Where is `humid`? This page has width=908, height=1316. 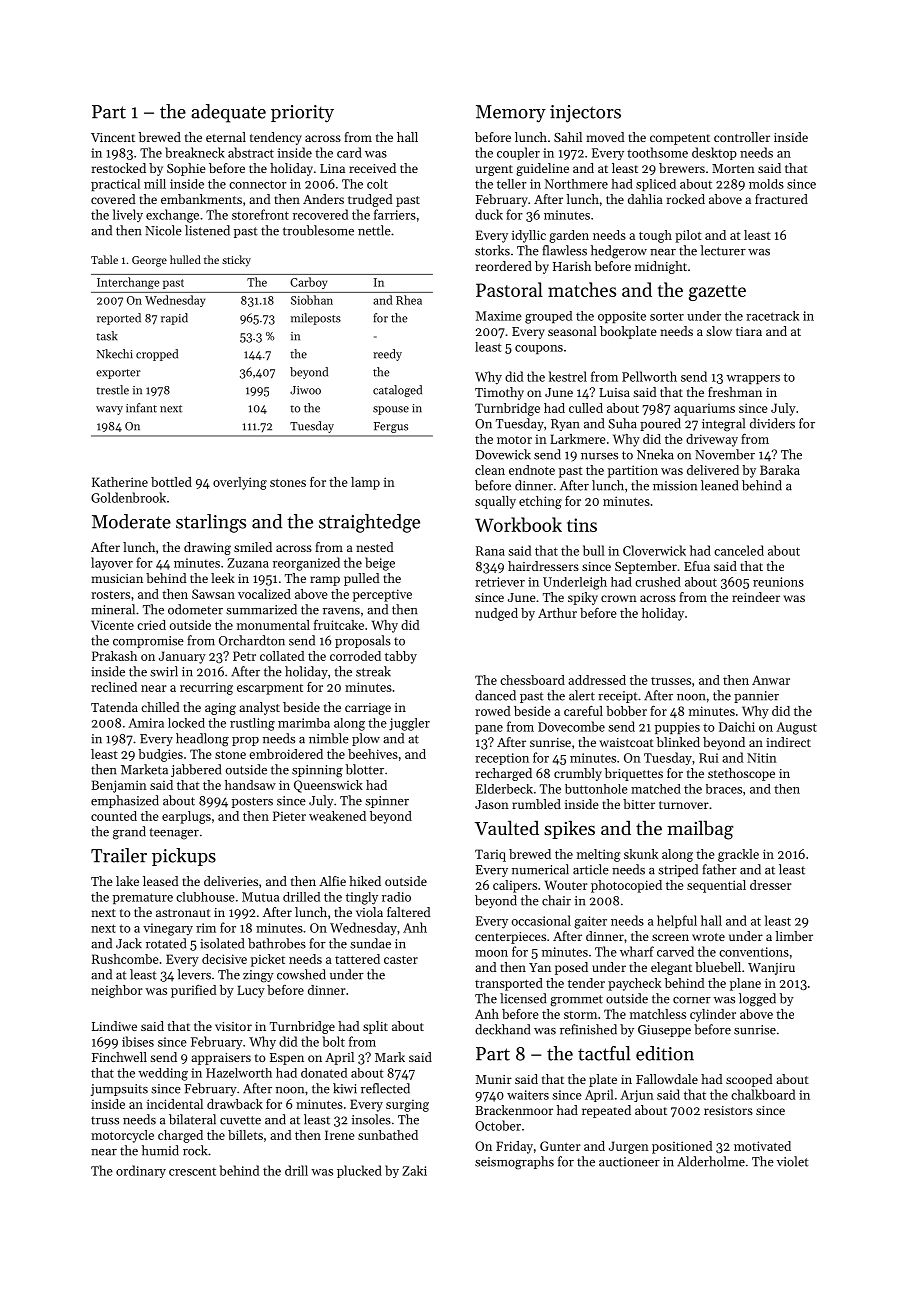
humid is located at coordinates (160, 1150).
